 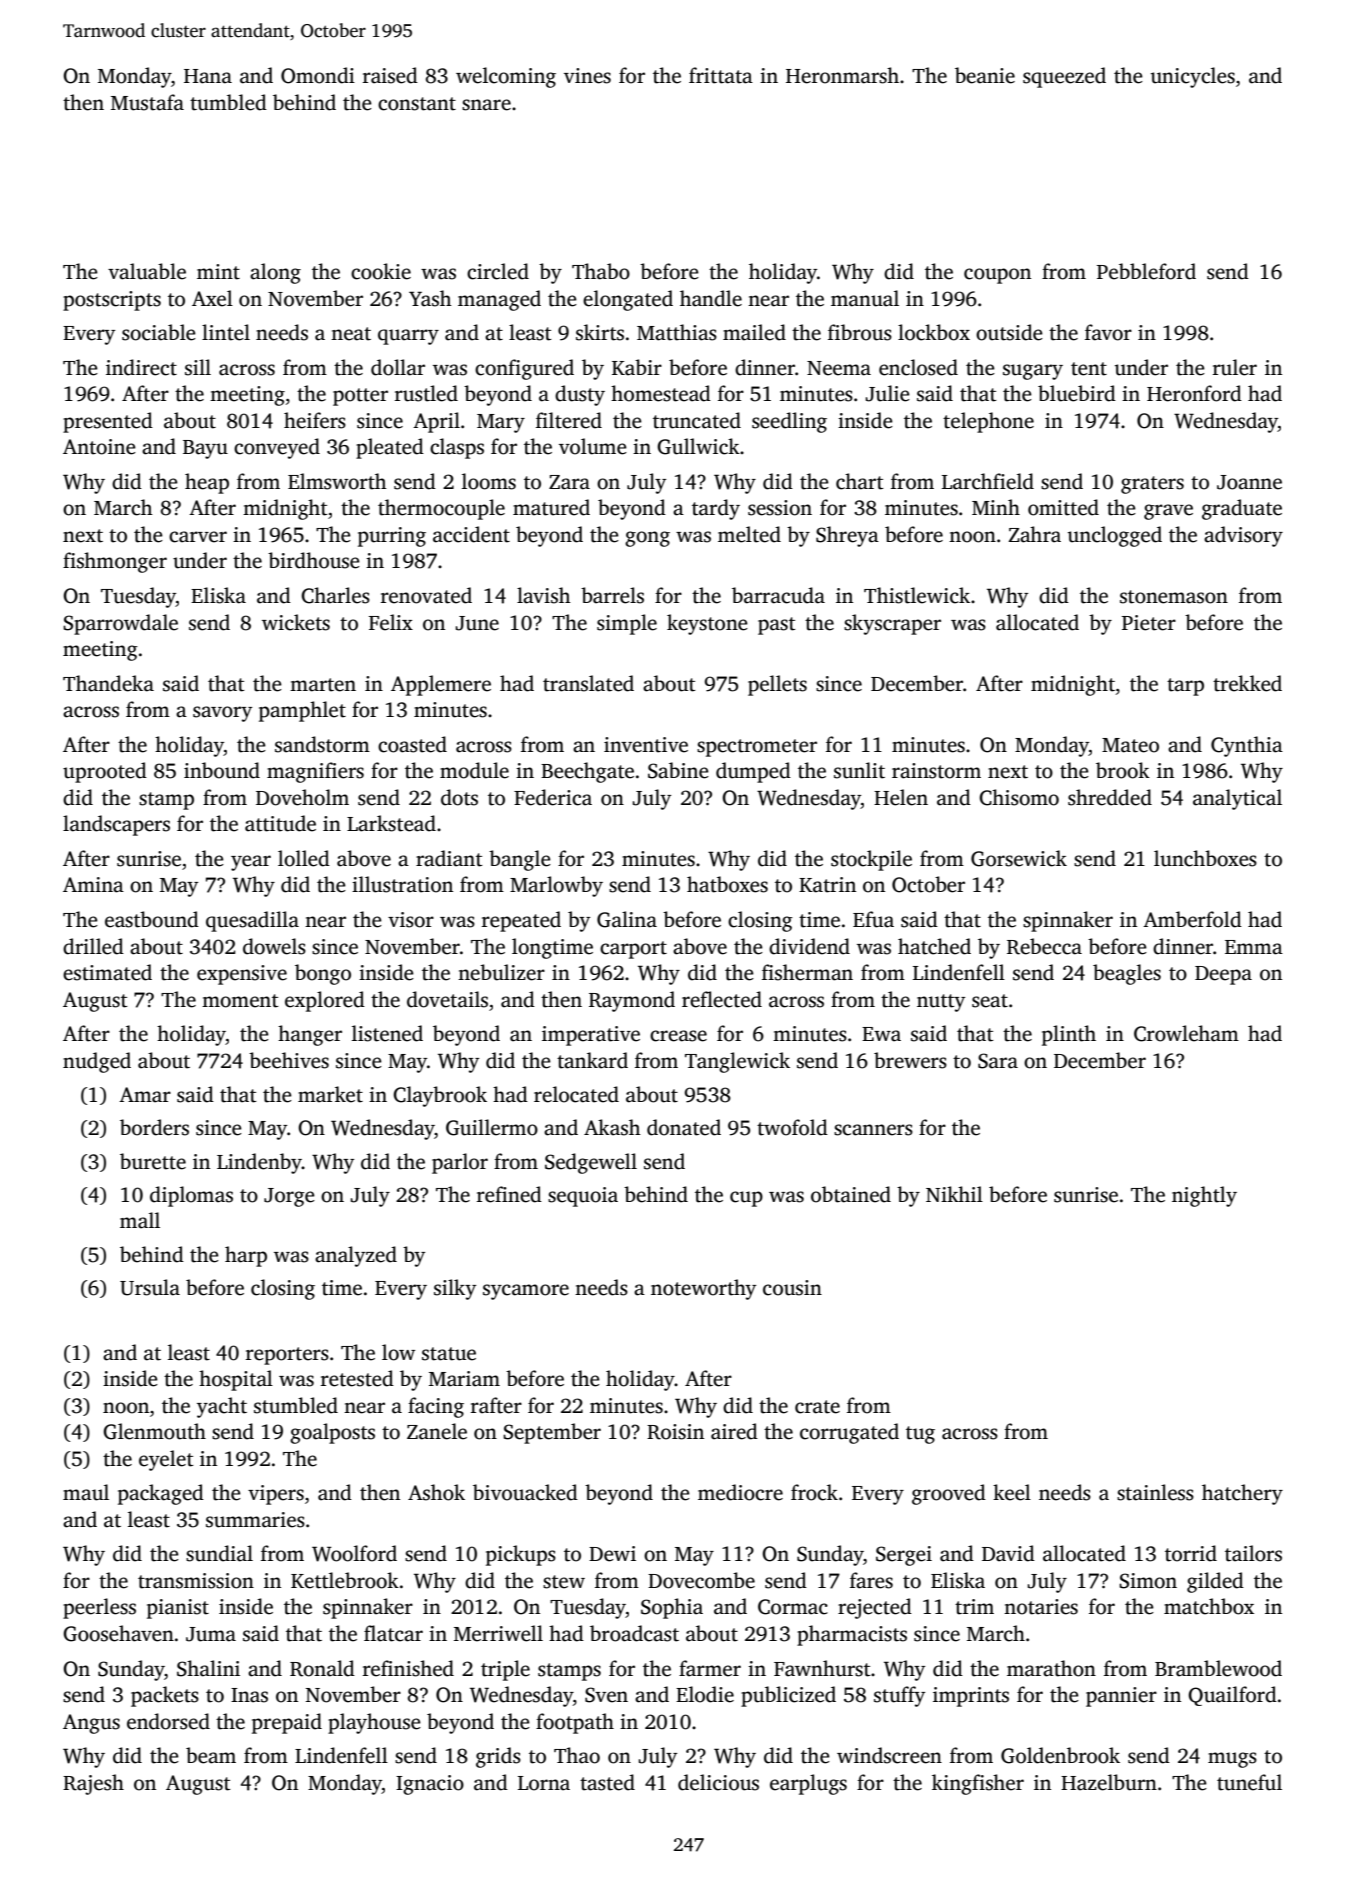 What do you see at coordinates (208, 76) in the screenshot?
I see `Hana` at bounding box center [208, 76].
